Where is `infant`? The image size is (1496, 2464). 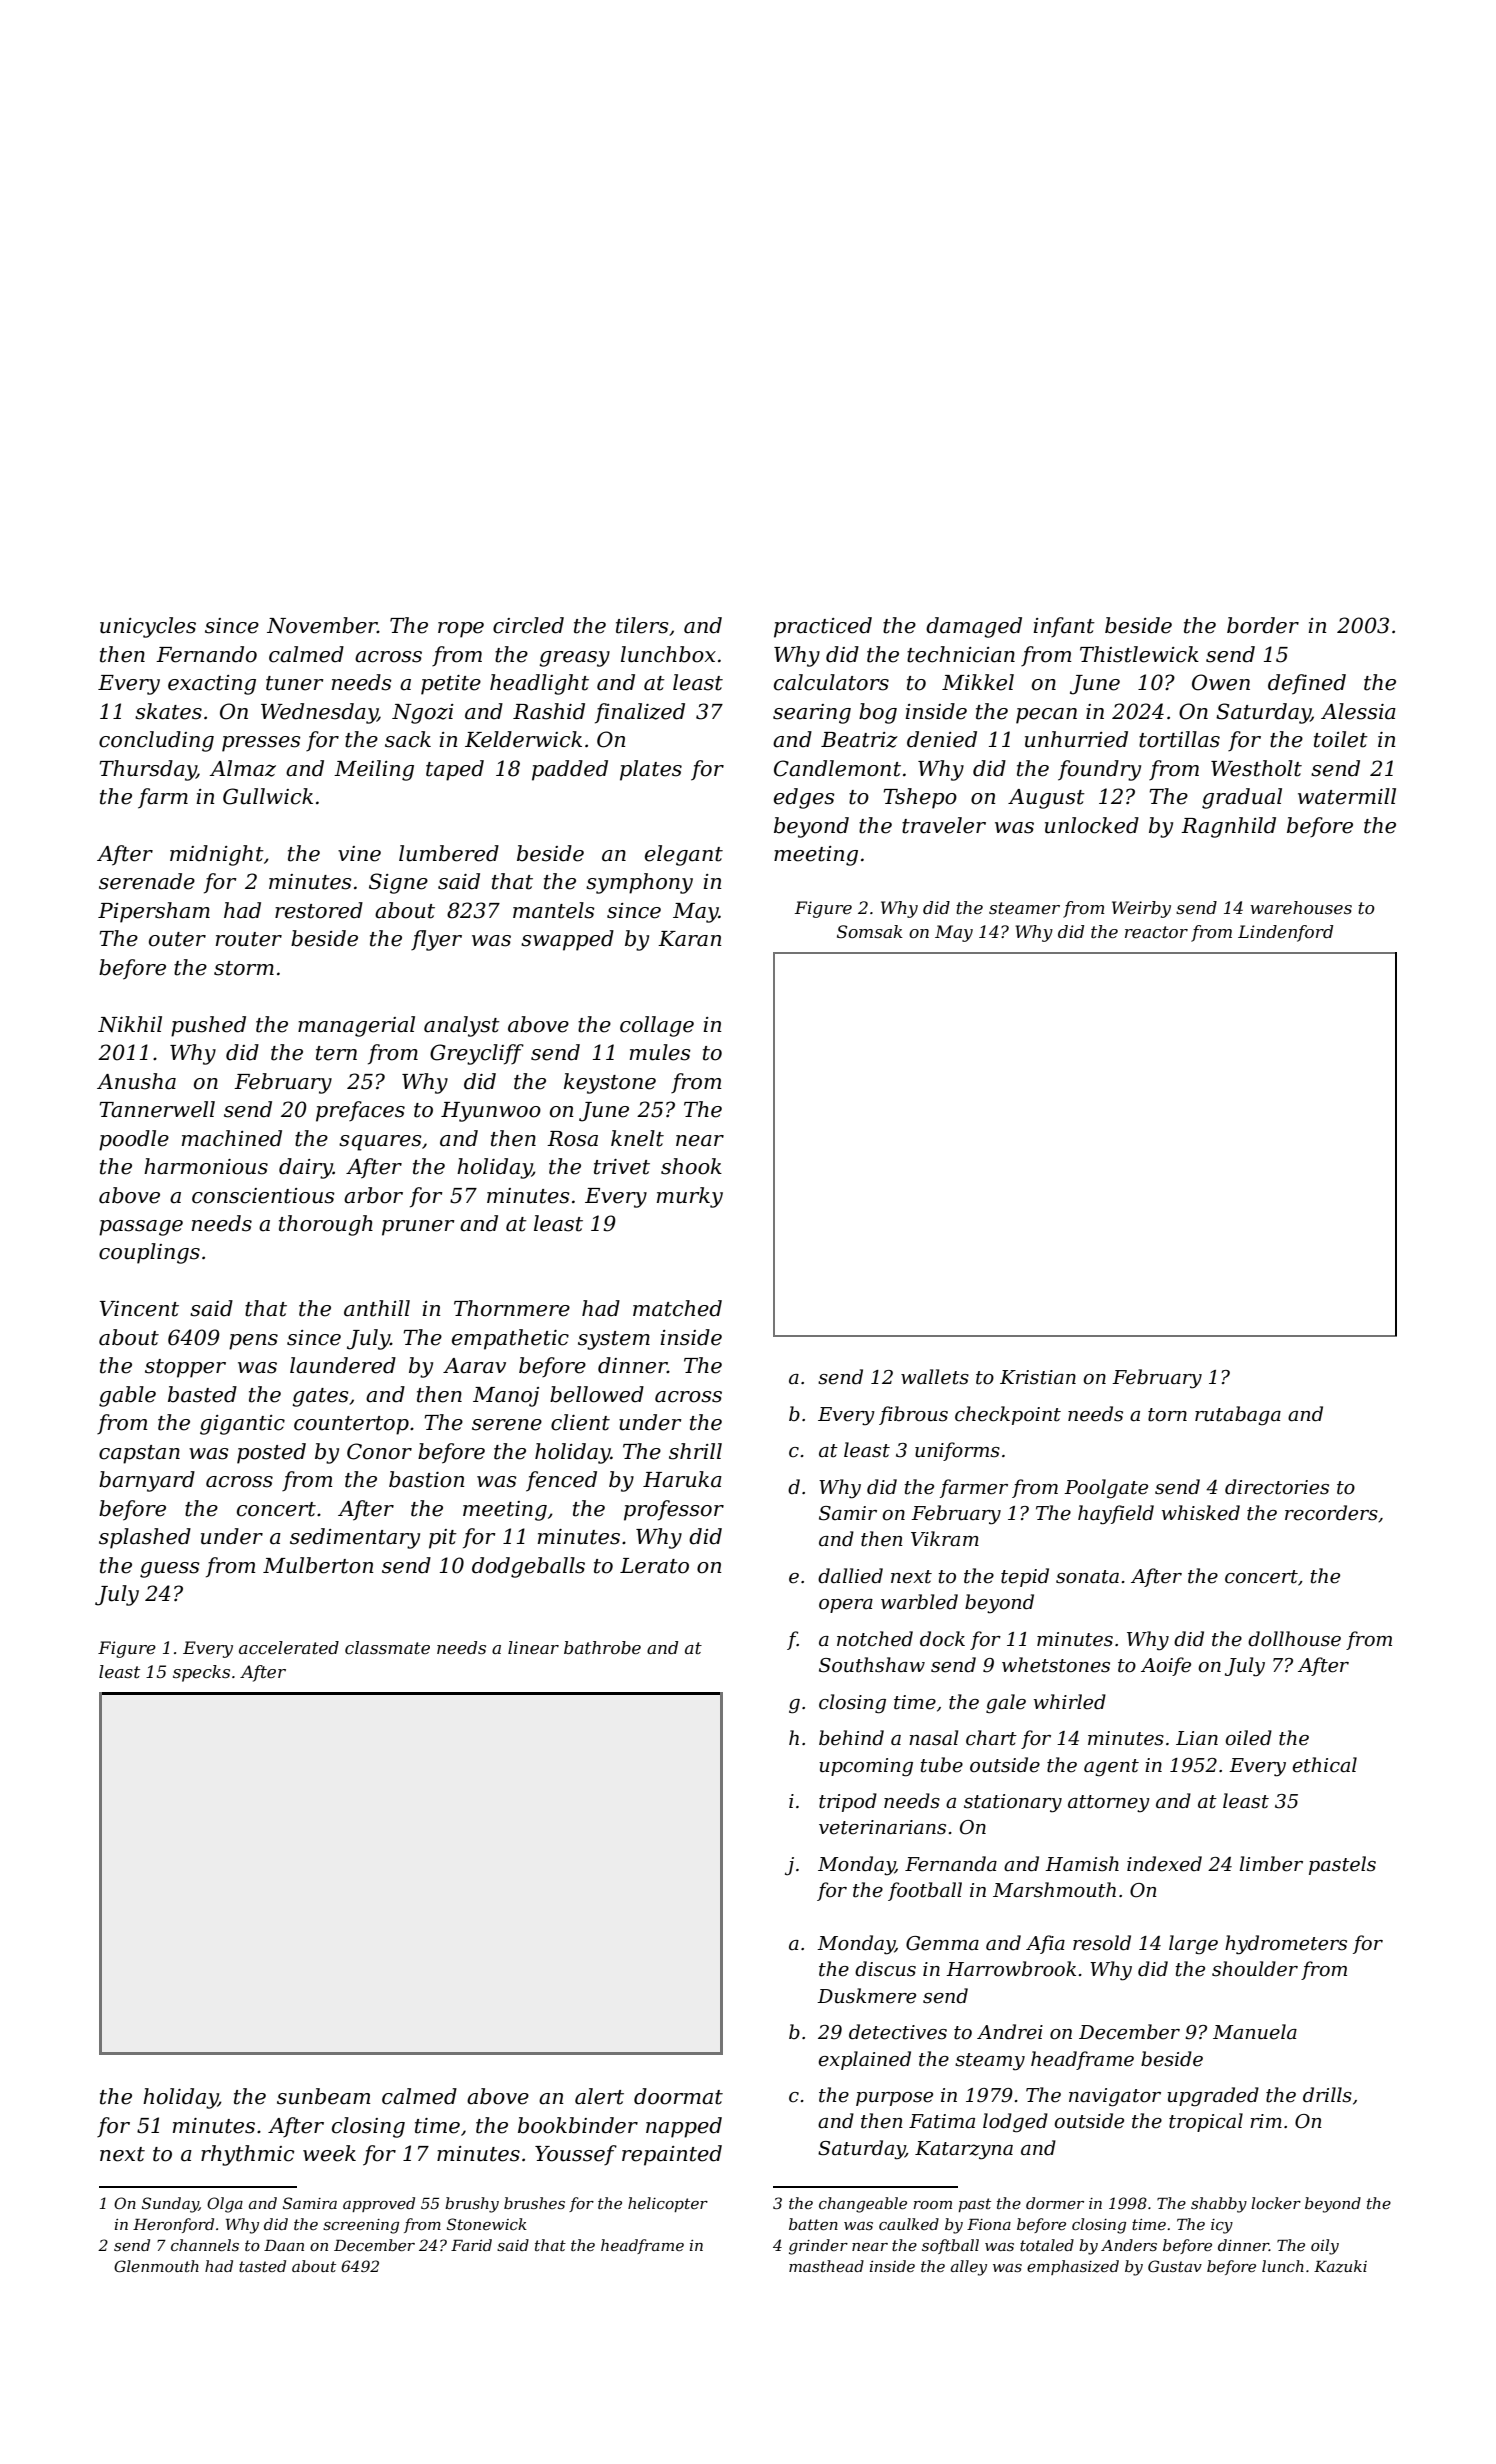 infant is located at coordinates (1064, 627).
